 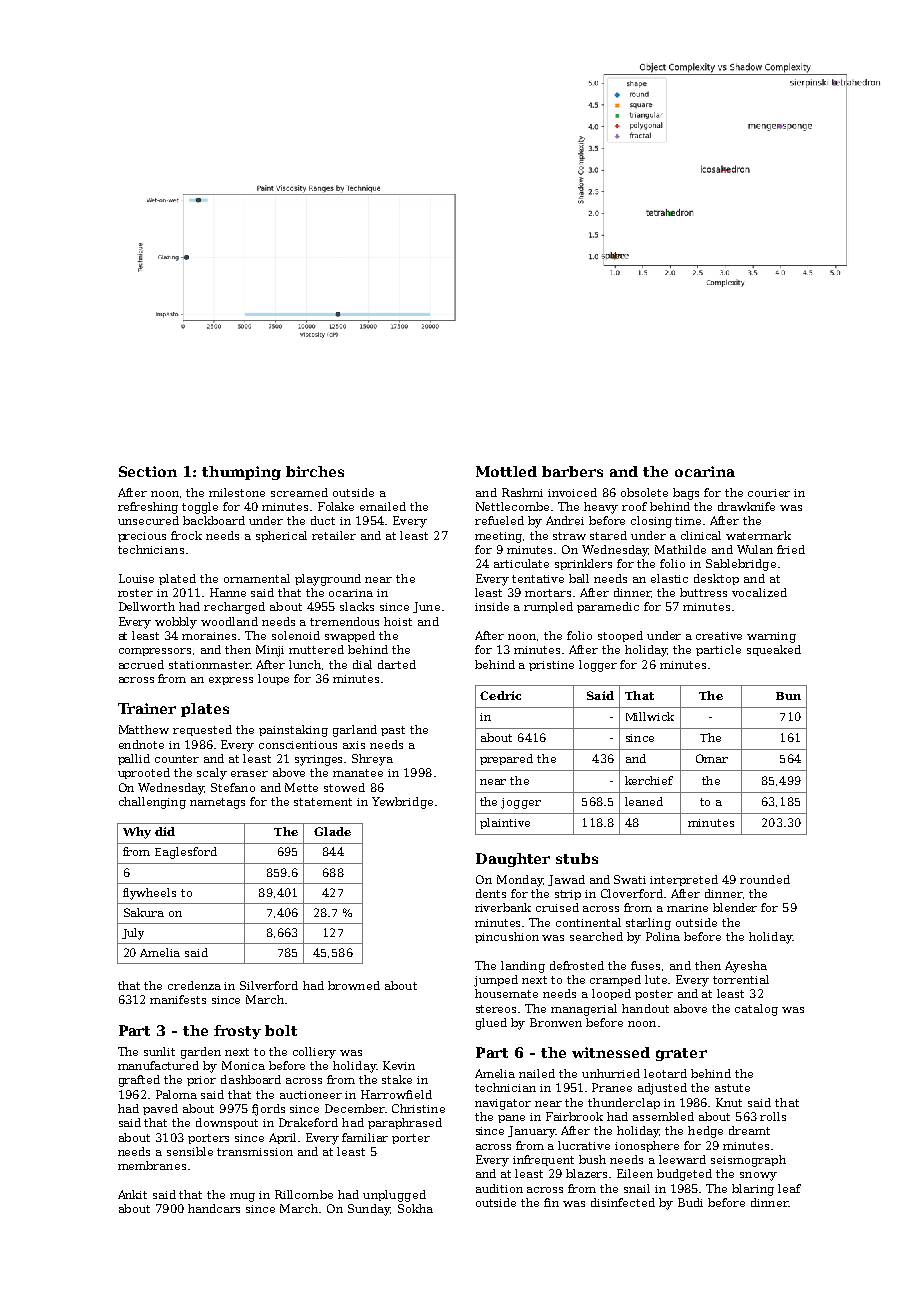 I want to click on Silverford, so click(x=269, y=985).
